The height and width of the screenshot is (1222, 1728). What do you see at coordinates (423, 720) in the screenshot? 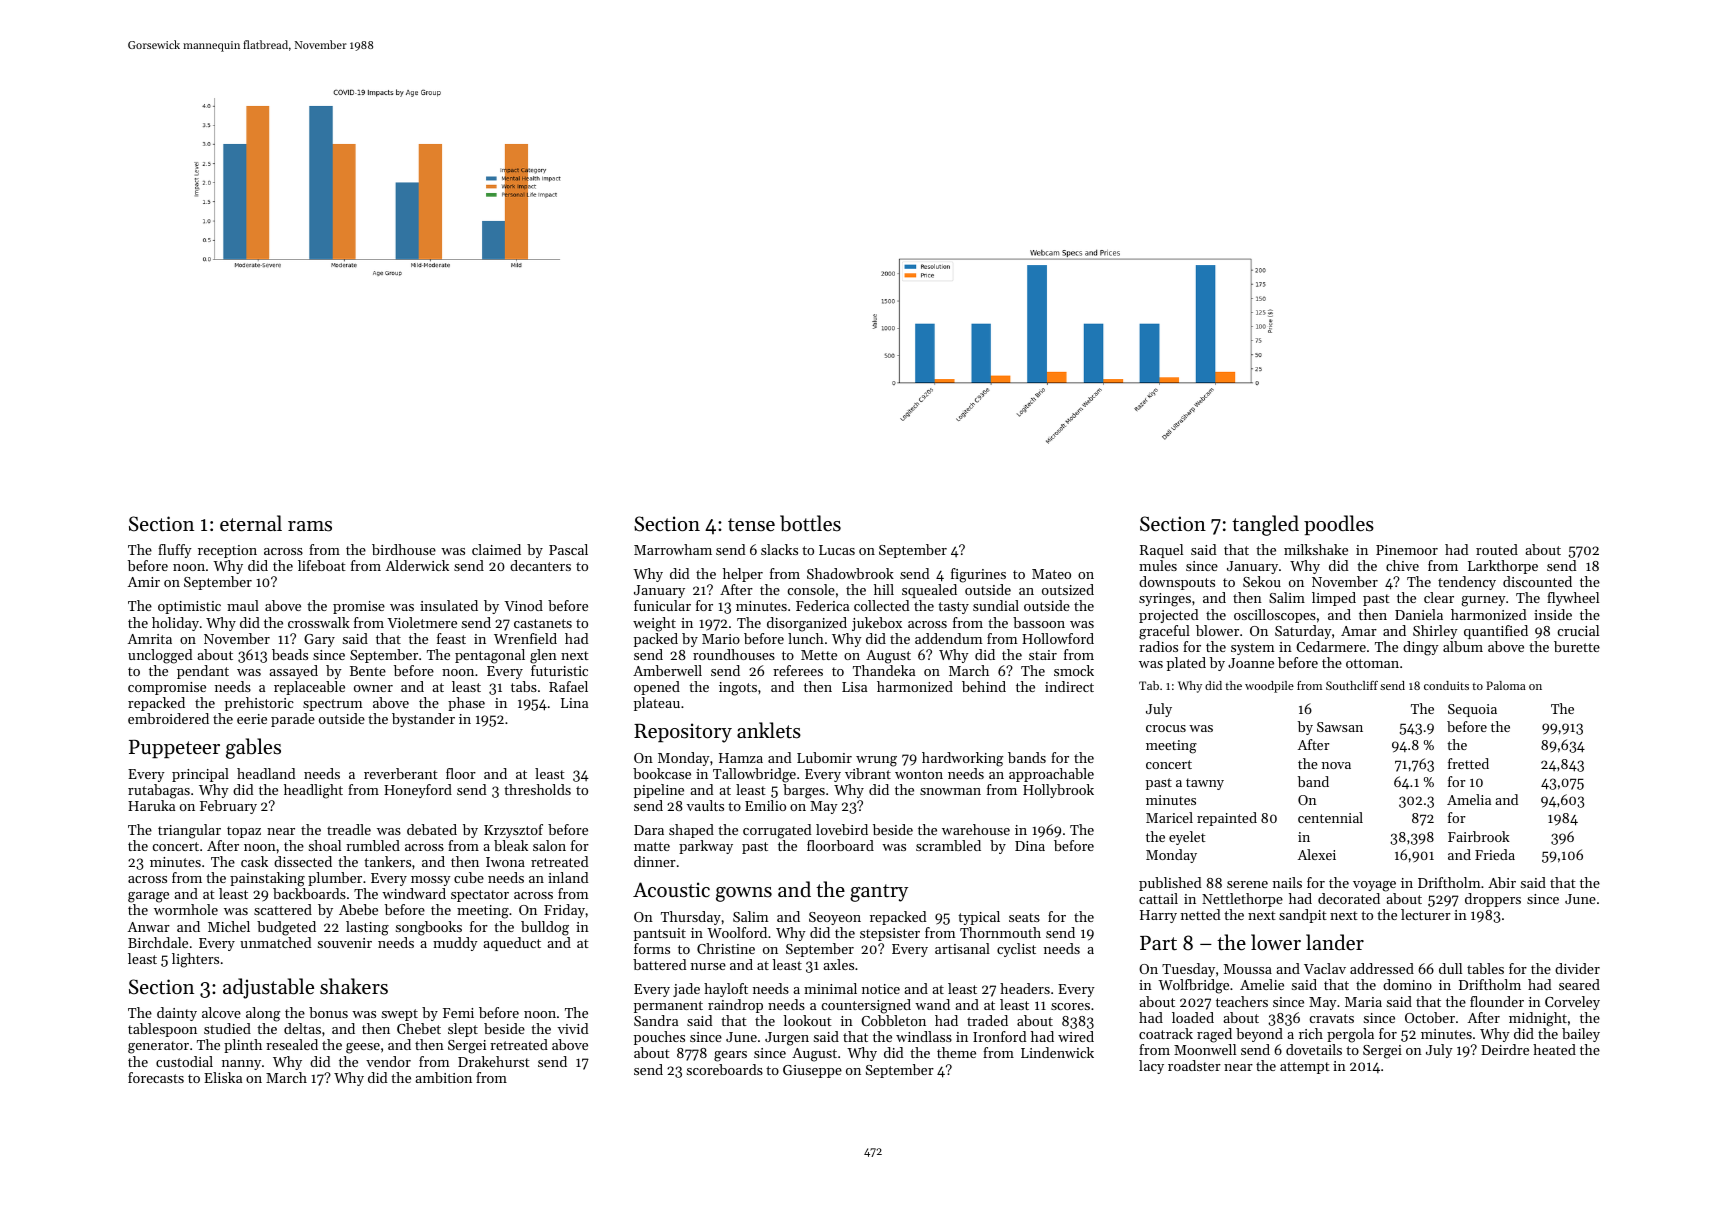
I see `bystander` at bounding box center [423, 720].
